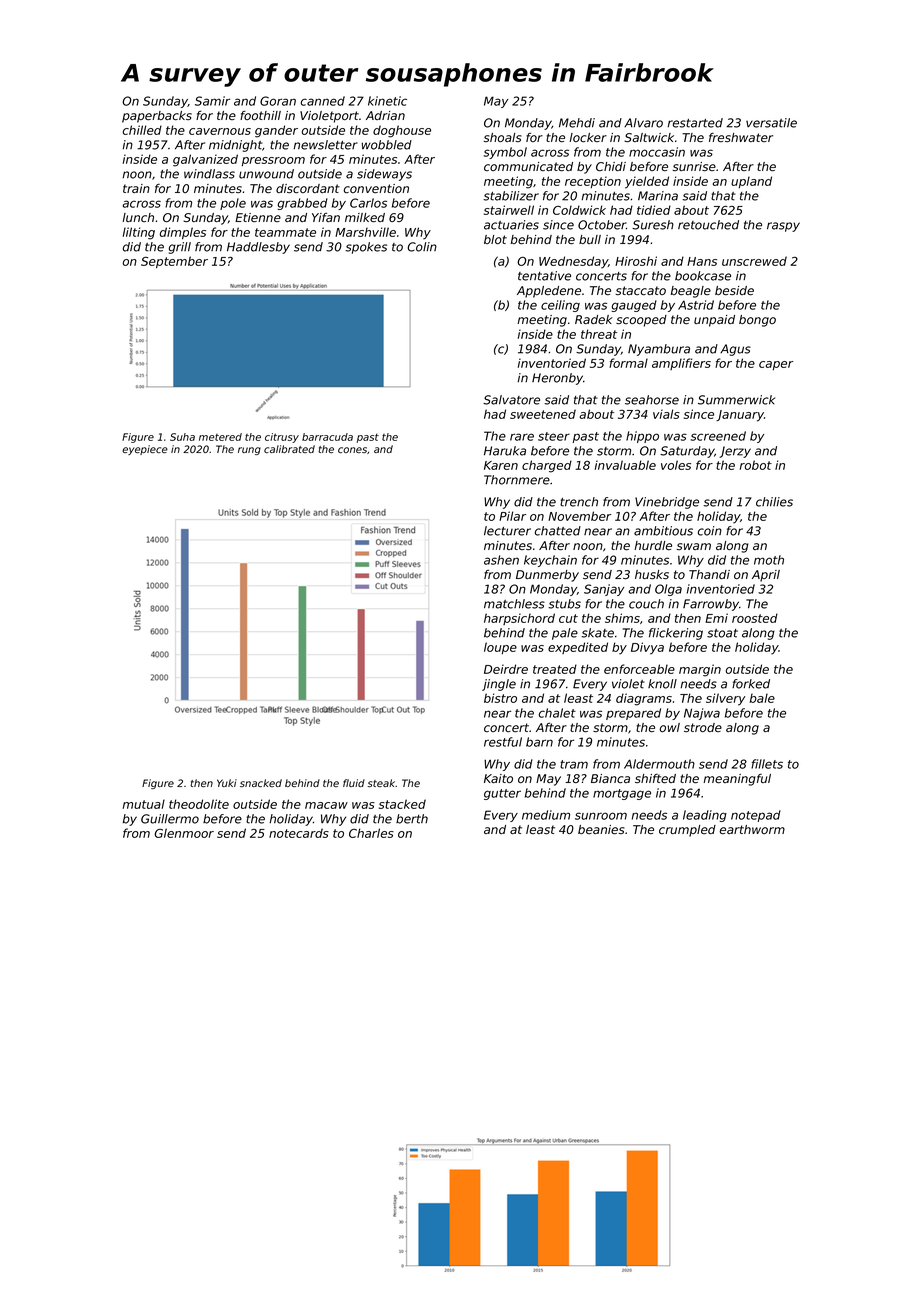  Describe the element at coordinates (402, 131) in the document. I see `doghouse` at that location.
